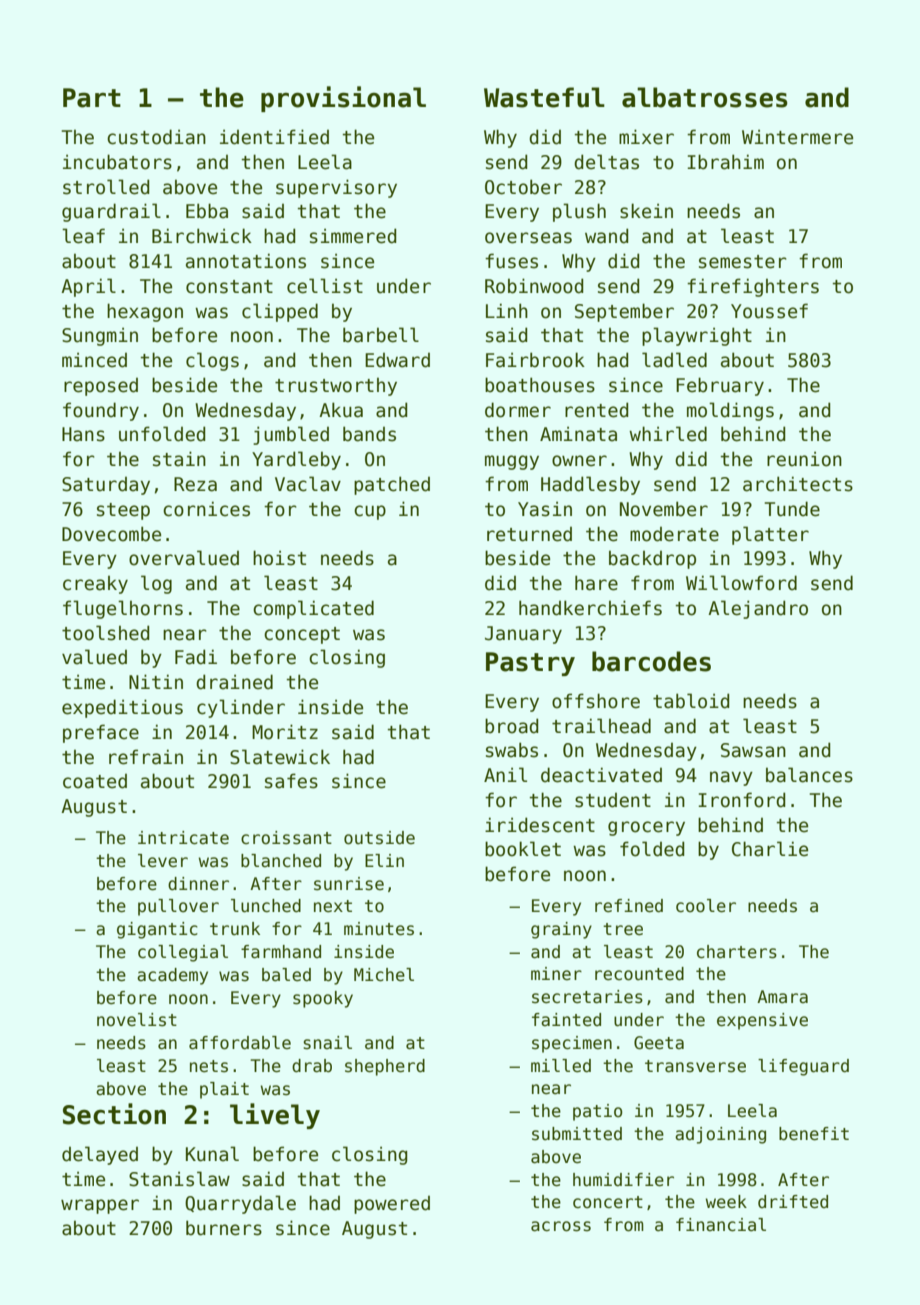 Image resolution: width=920 pixels, height=1305 pixels. I want to click on moderate, so click(674, 534).
